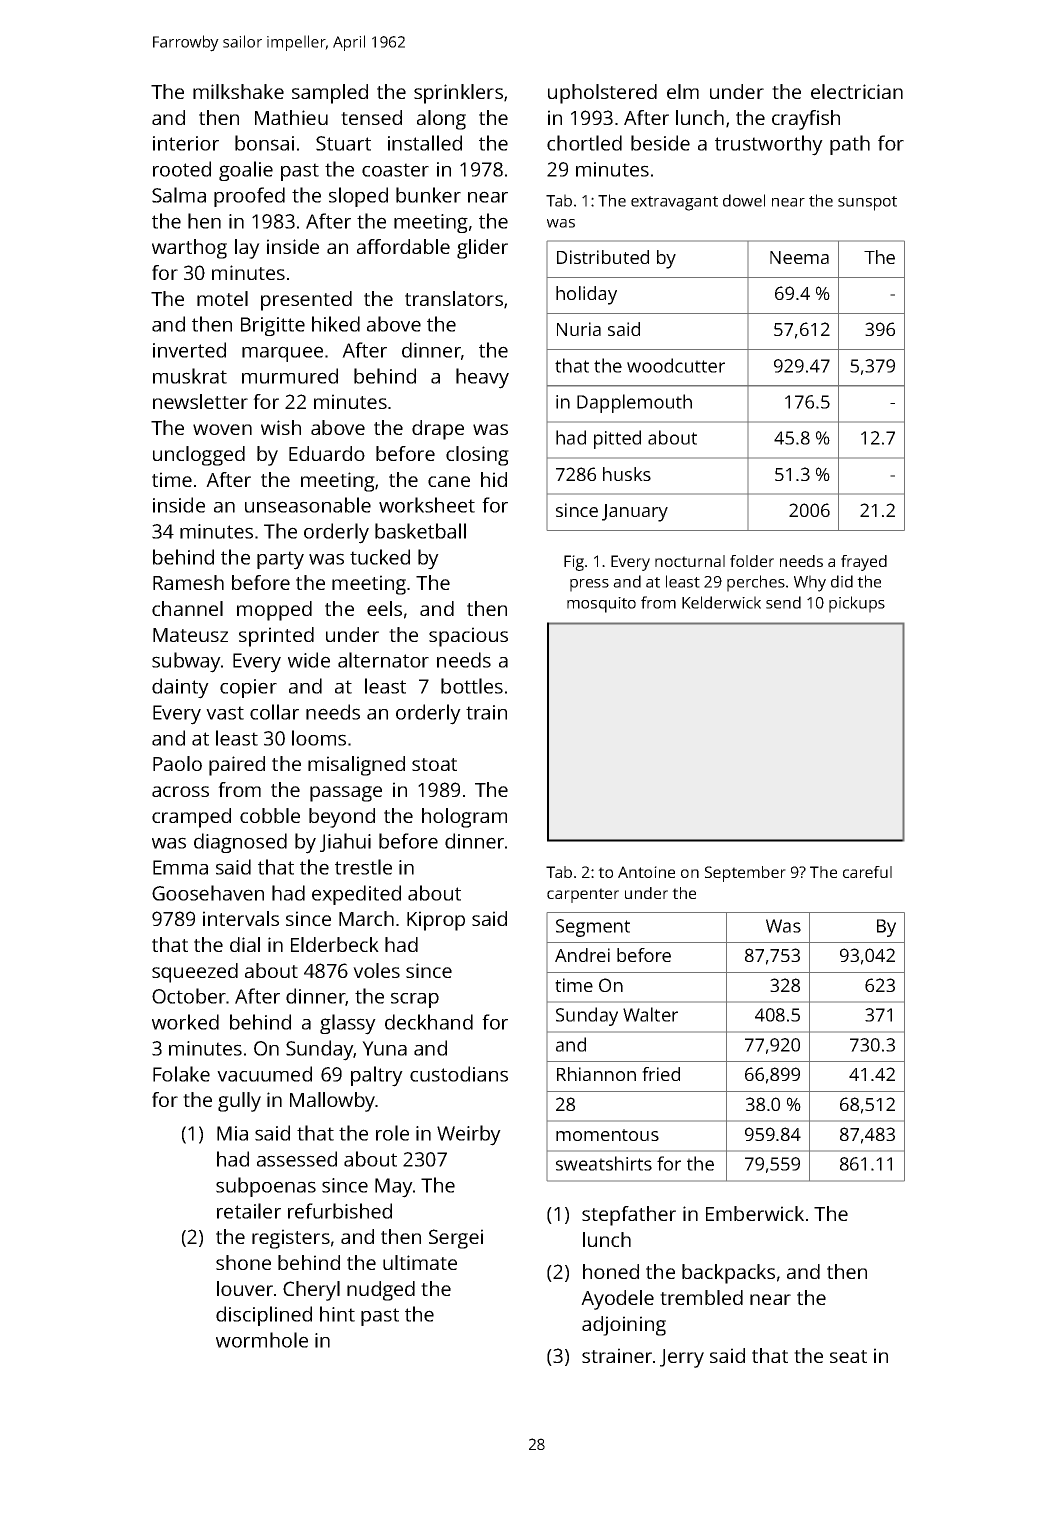  Describe the element at coordinates (752, 561) in the page. I see `folder` at that location.
